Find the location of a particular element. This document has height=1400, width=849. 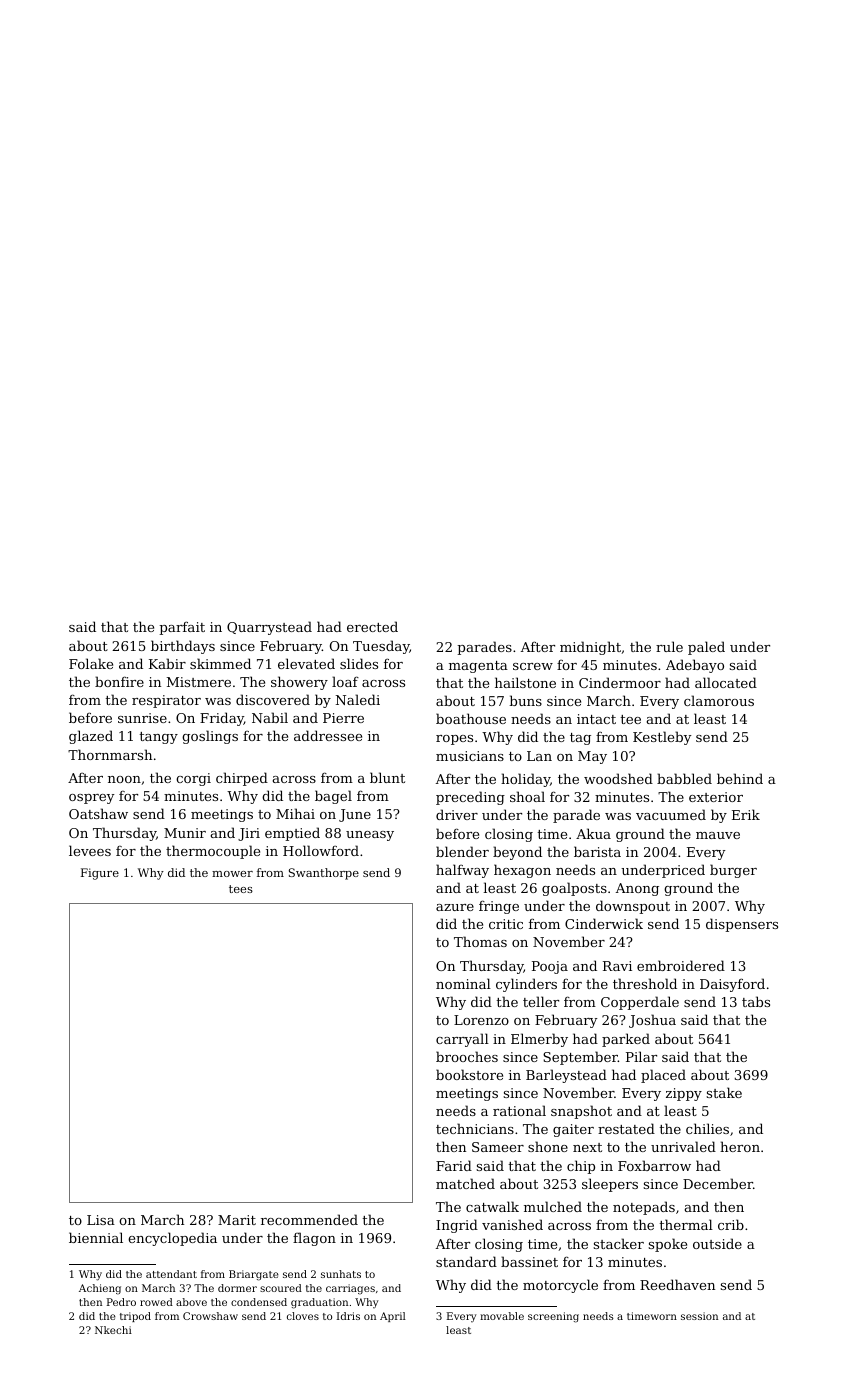

bagel is located at coordinates (333, 797).
